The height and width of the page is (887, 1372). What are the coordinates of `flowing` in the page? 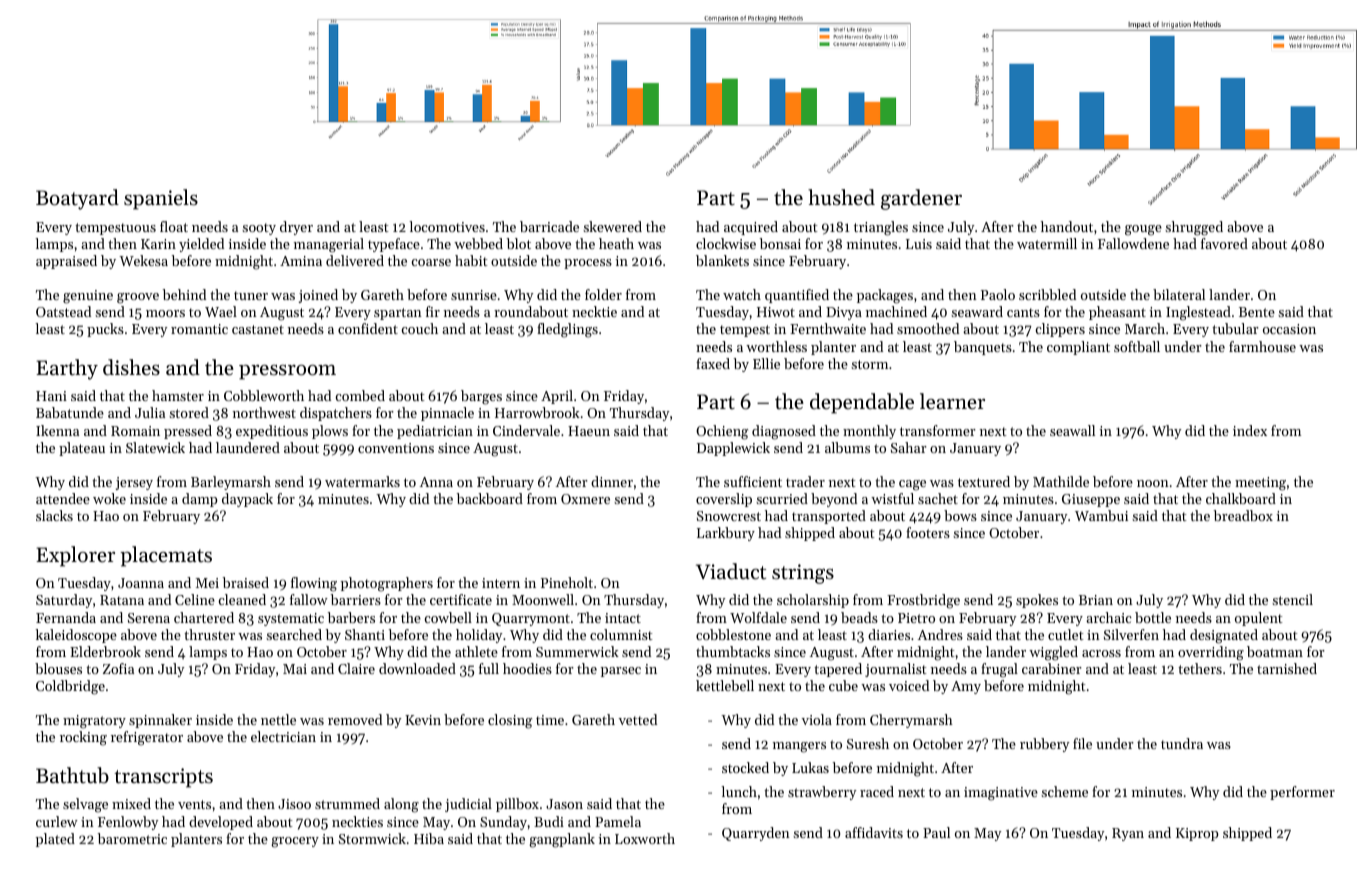 It's located at (314, 584).
